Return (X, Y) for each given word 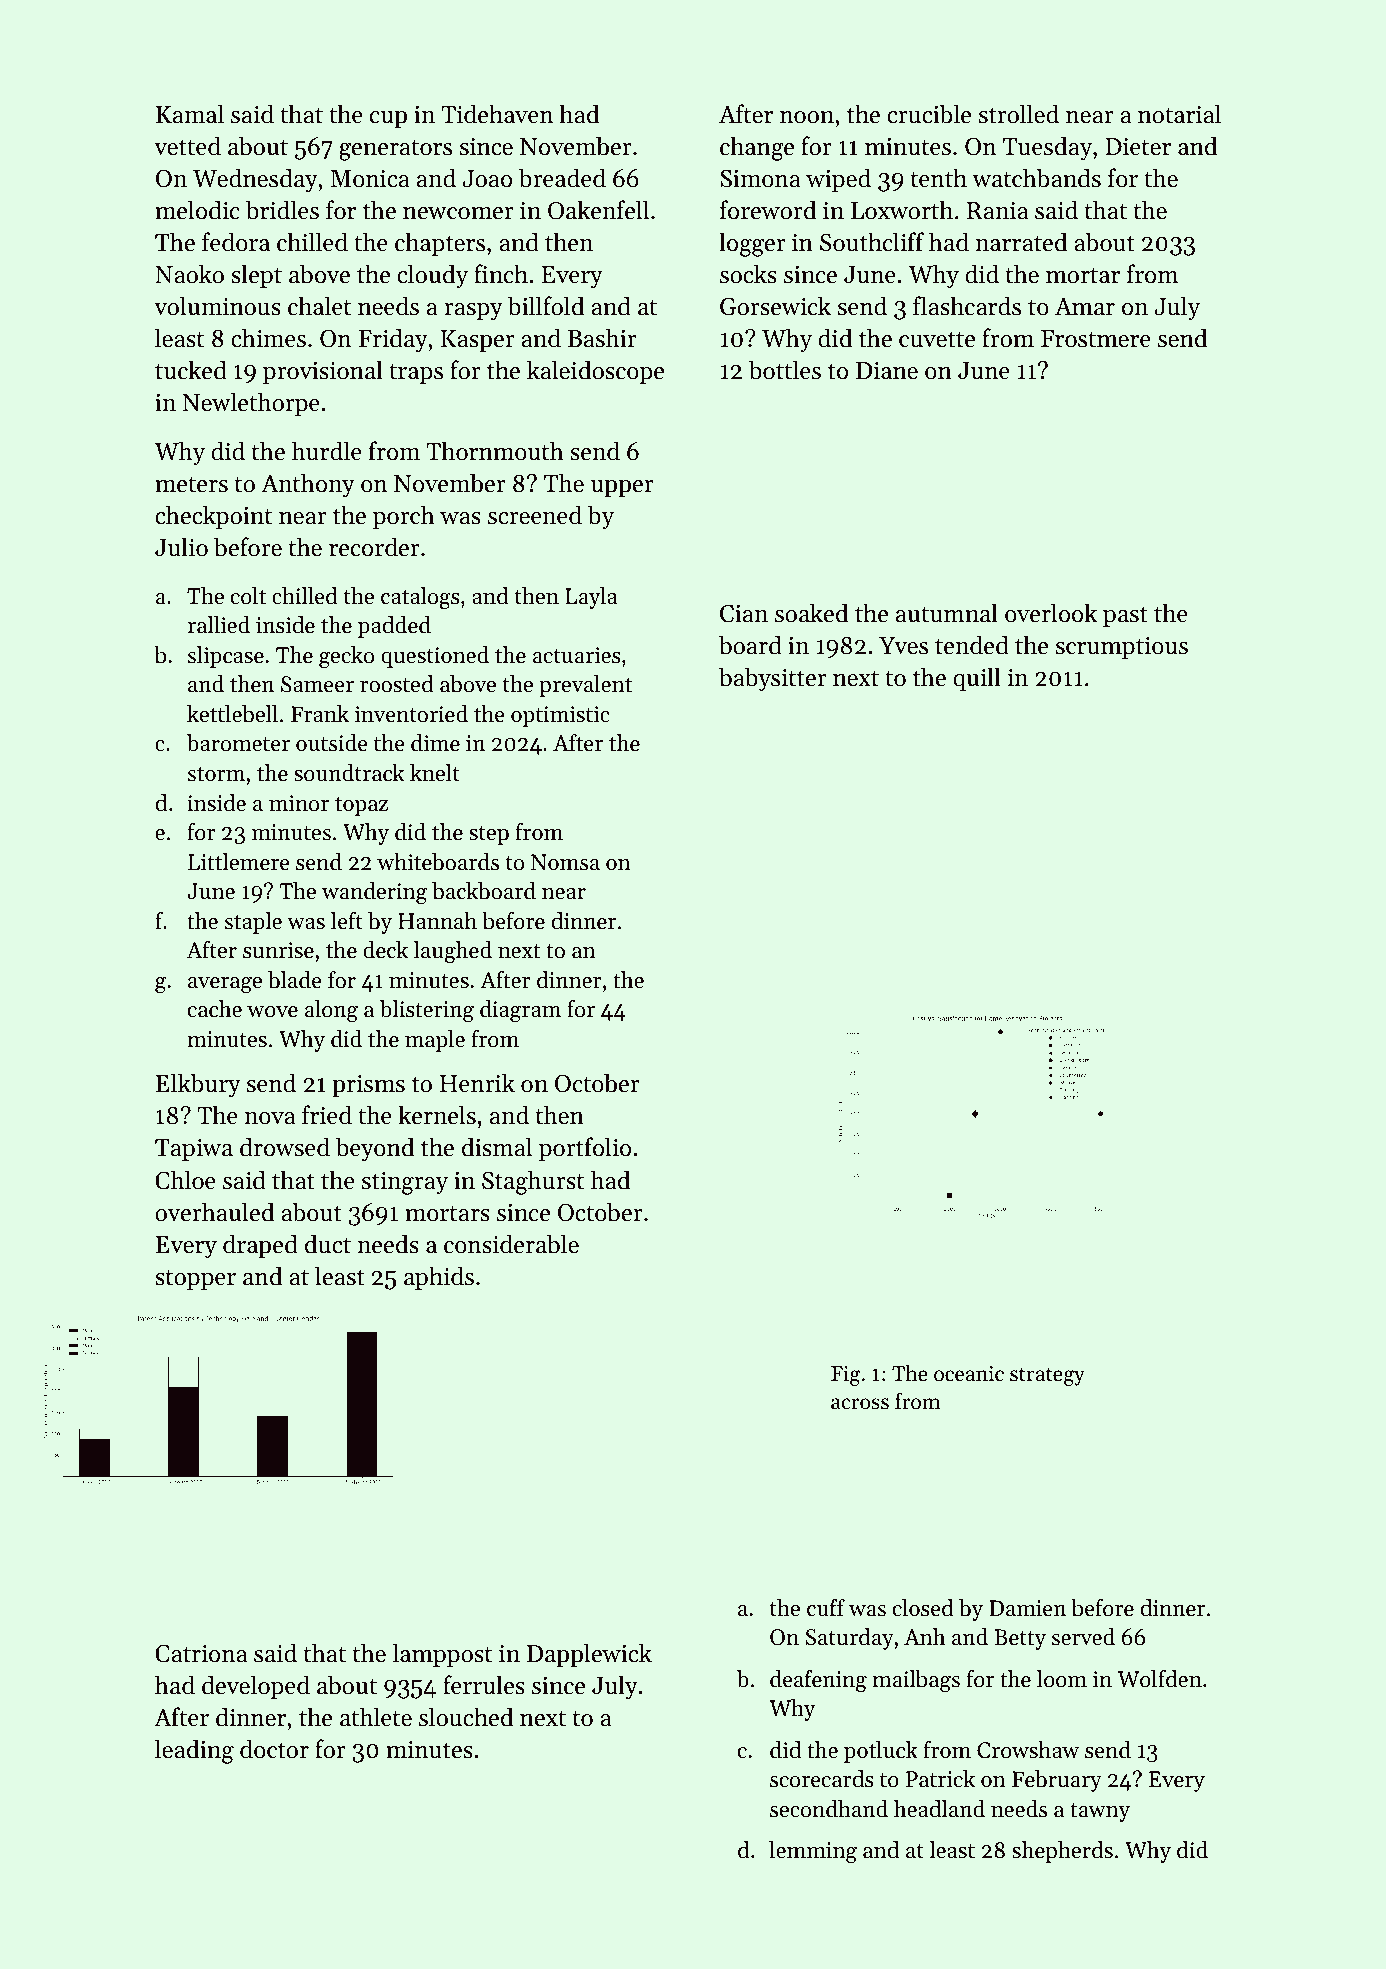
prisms (368, 1086)
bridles (282, 210)
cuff (826, 1608)
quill (977, 679)
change (757, 148)
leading (194, 1751)
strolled (1019, 114)
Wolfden (1160, 1679)
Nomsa (565, 862)
